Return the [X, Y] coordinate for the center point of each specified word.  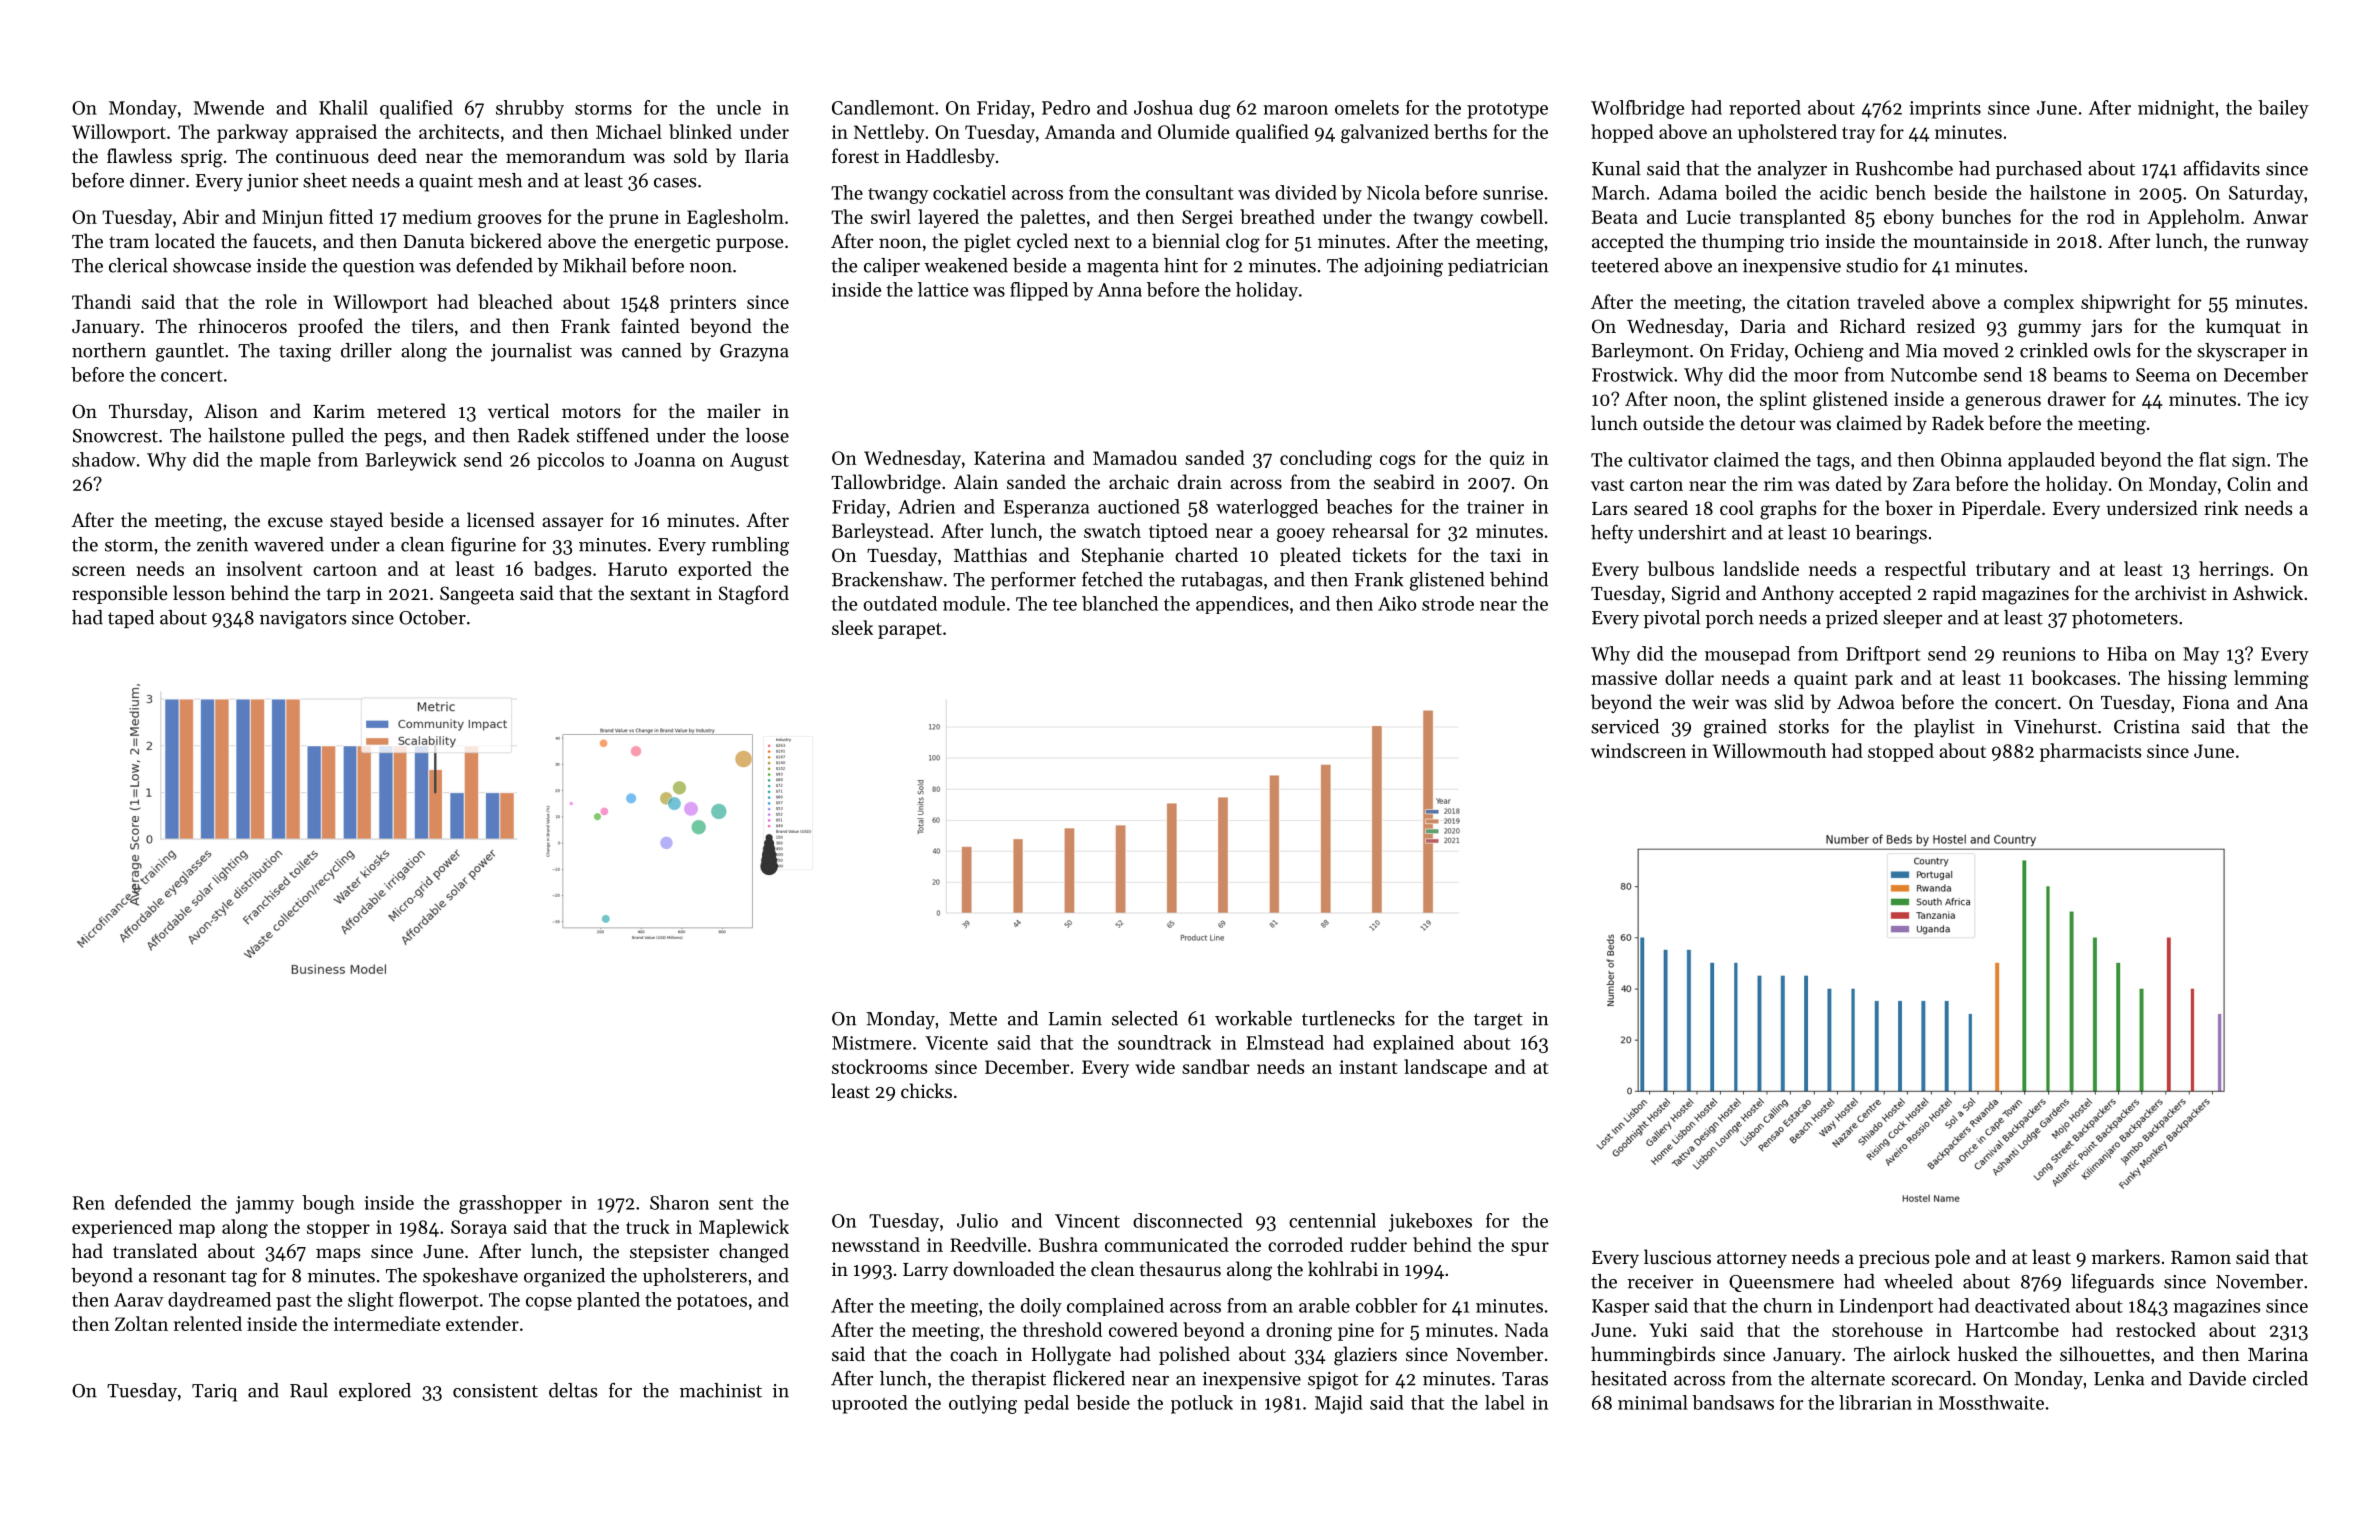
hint [1181, 265]
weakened [966, 265]
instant [1368, 1067]
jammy [264, 1205]
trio [1804, 241]
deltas [573, 1390]
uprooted [870, 1404]
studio [1872, 265]
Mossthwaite [1991, 1402]
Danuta [434, 241]
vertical [518, 410]
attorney [1752, 1260]
